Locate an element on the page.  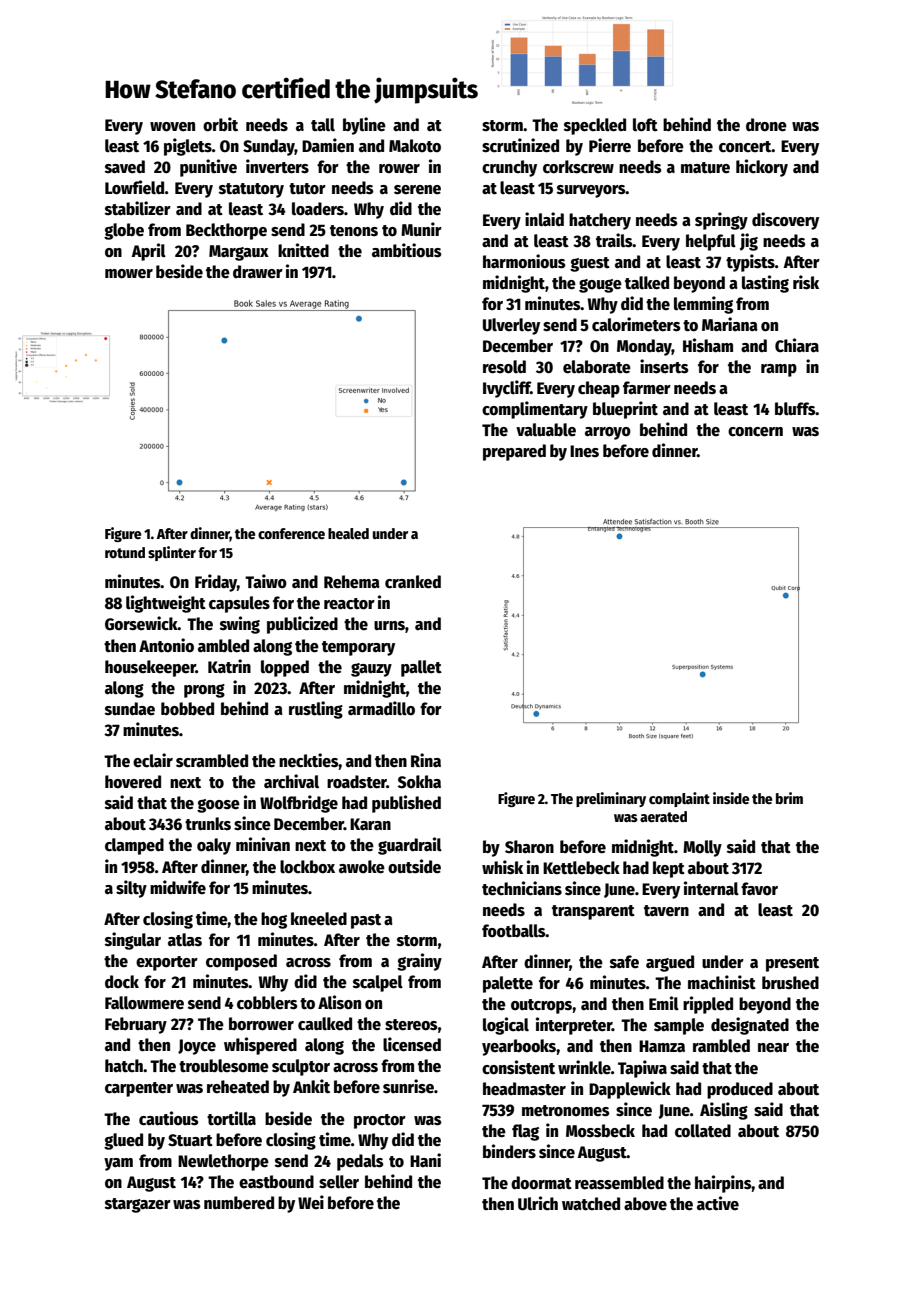
rotund is located at coordinates (125, 552).
